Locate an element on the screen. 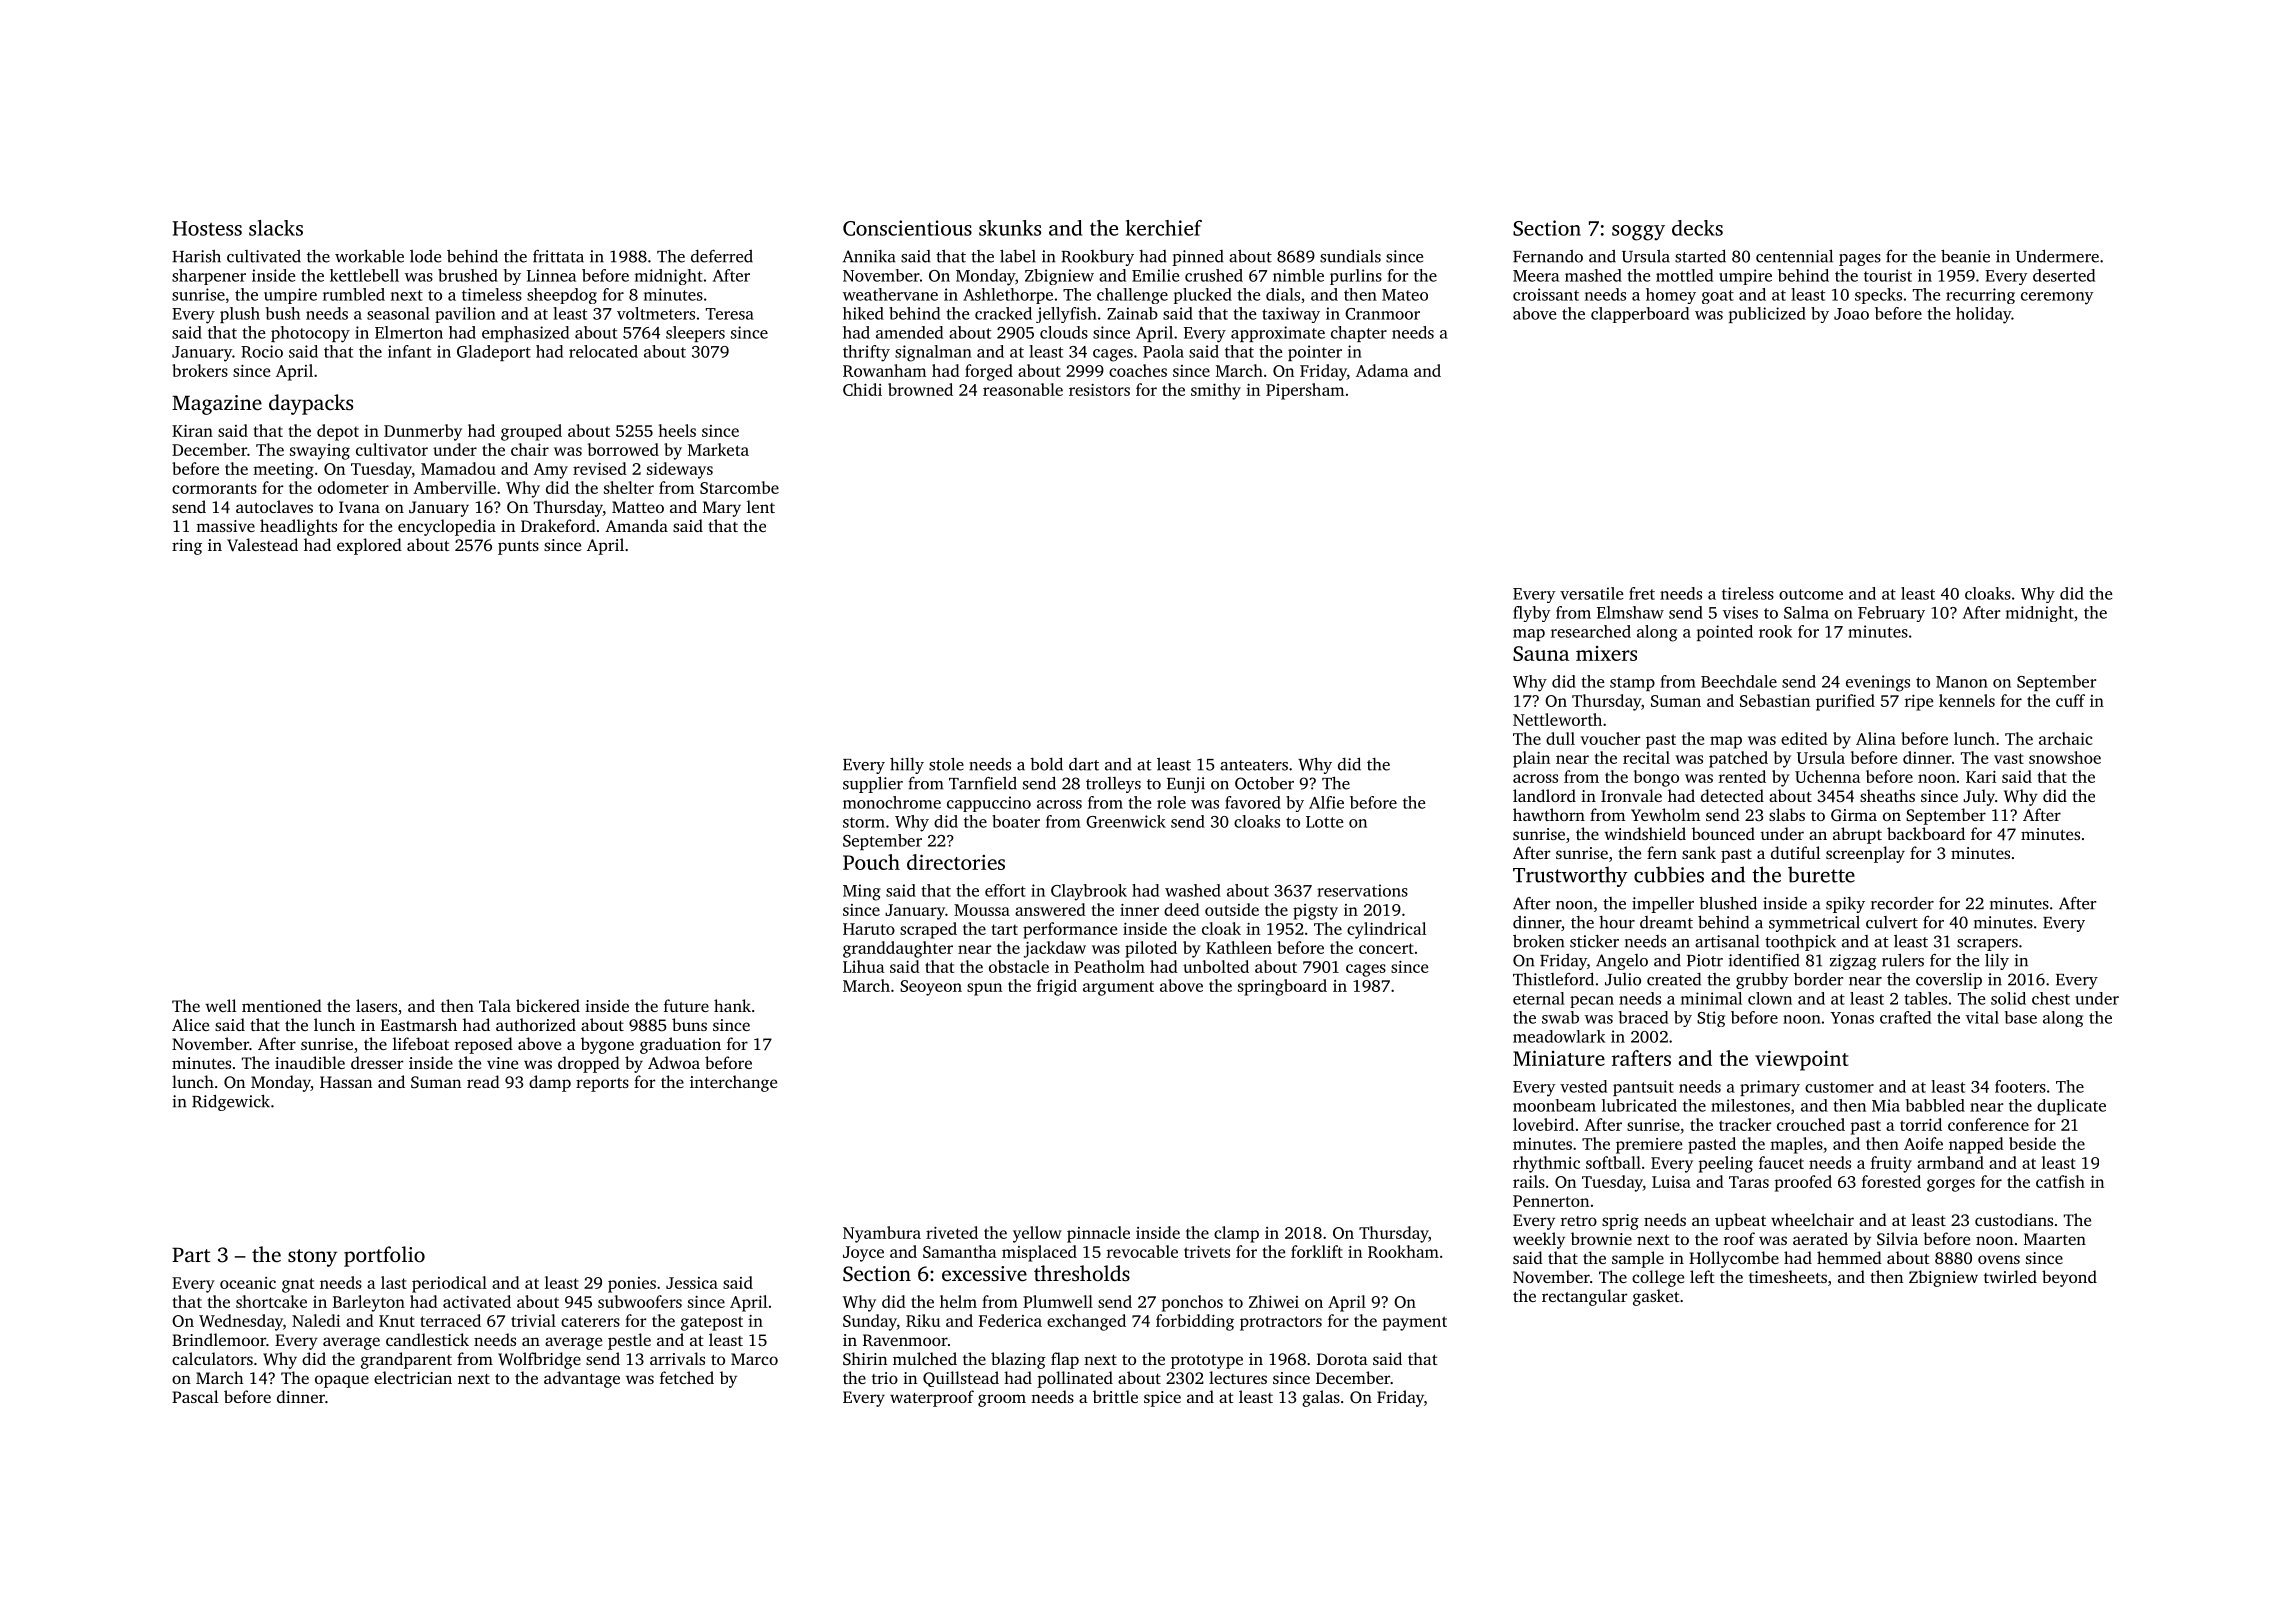 The width and height of the screenshot is (2292, 1620). twirled is located at coordinates (2010, 1276).
